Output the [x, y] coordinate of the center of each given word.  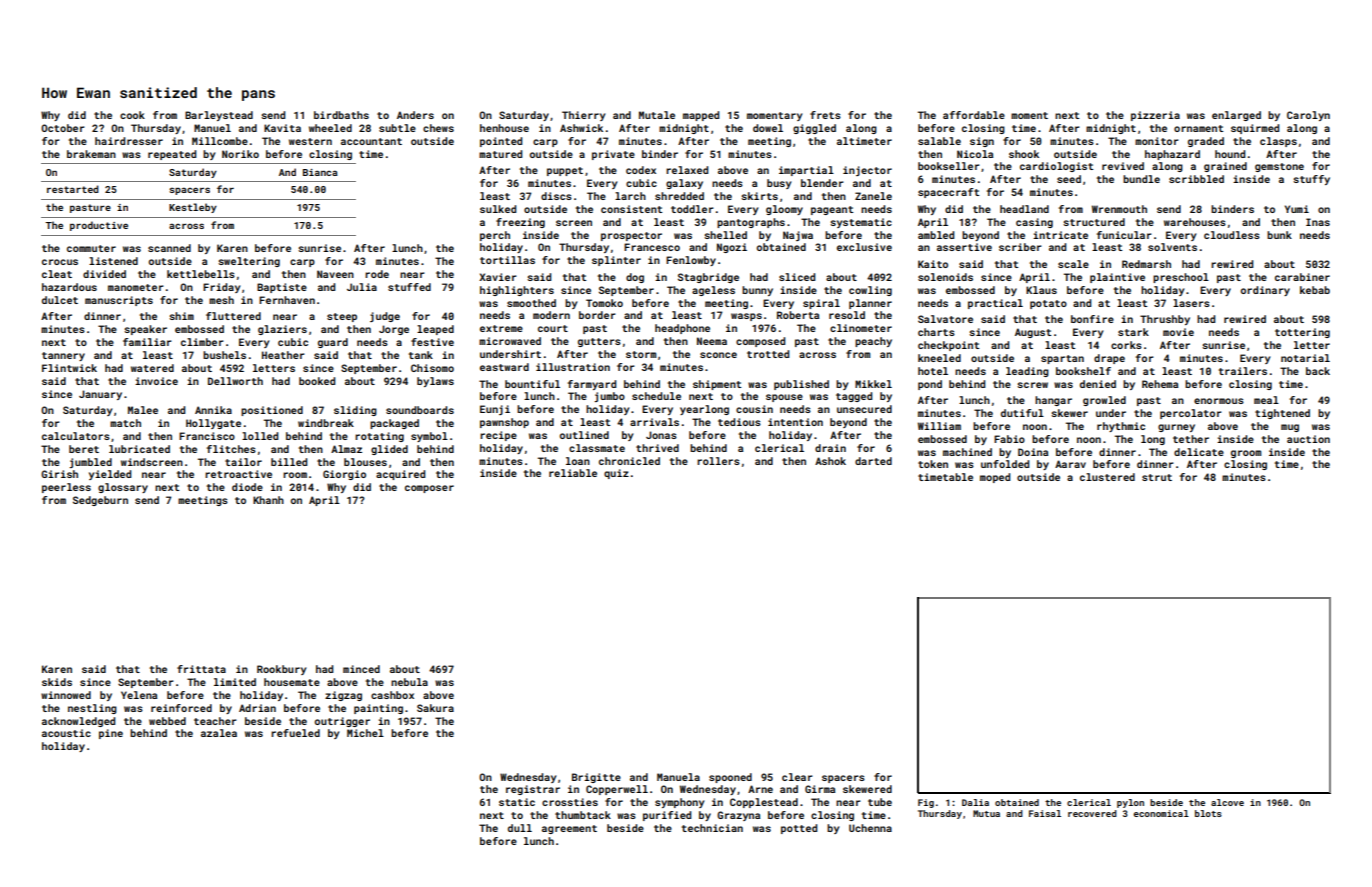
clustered [1107, 477]
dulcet [60, 300]
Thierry [583, 116]
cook [132, 115]
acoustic [66, 733]
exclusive [864, 247]
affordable [974, 115]
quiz [616, 474]
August [1033, 333]
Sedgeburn [100, 501]
